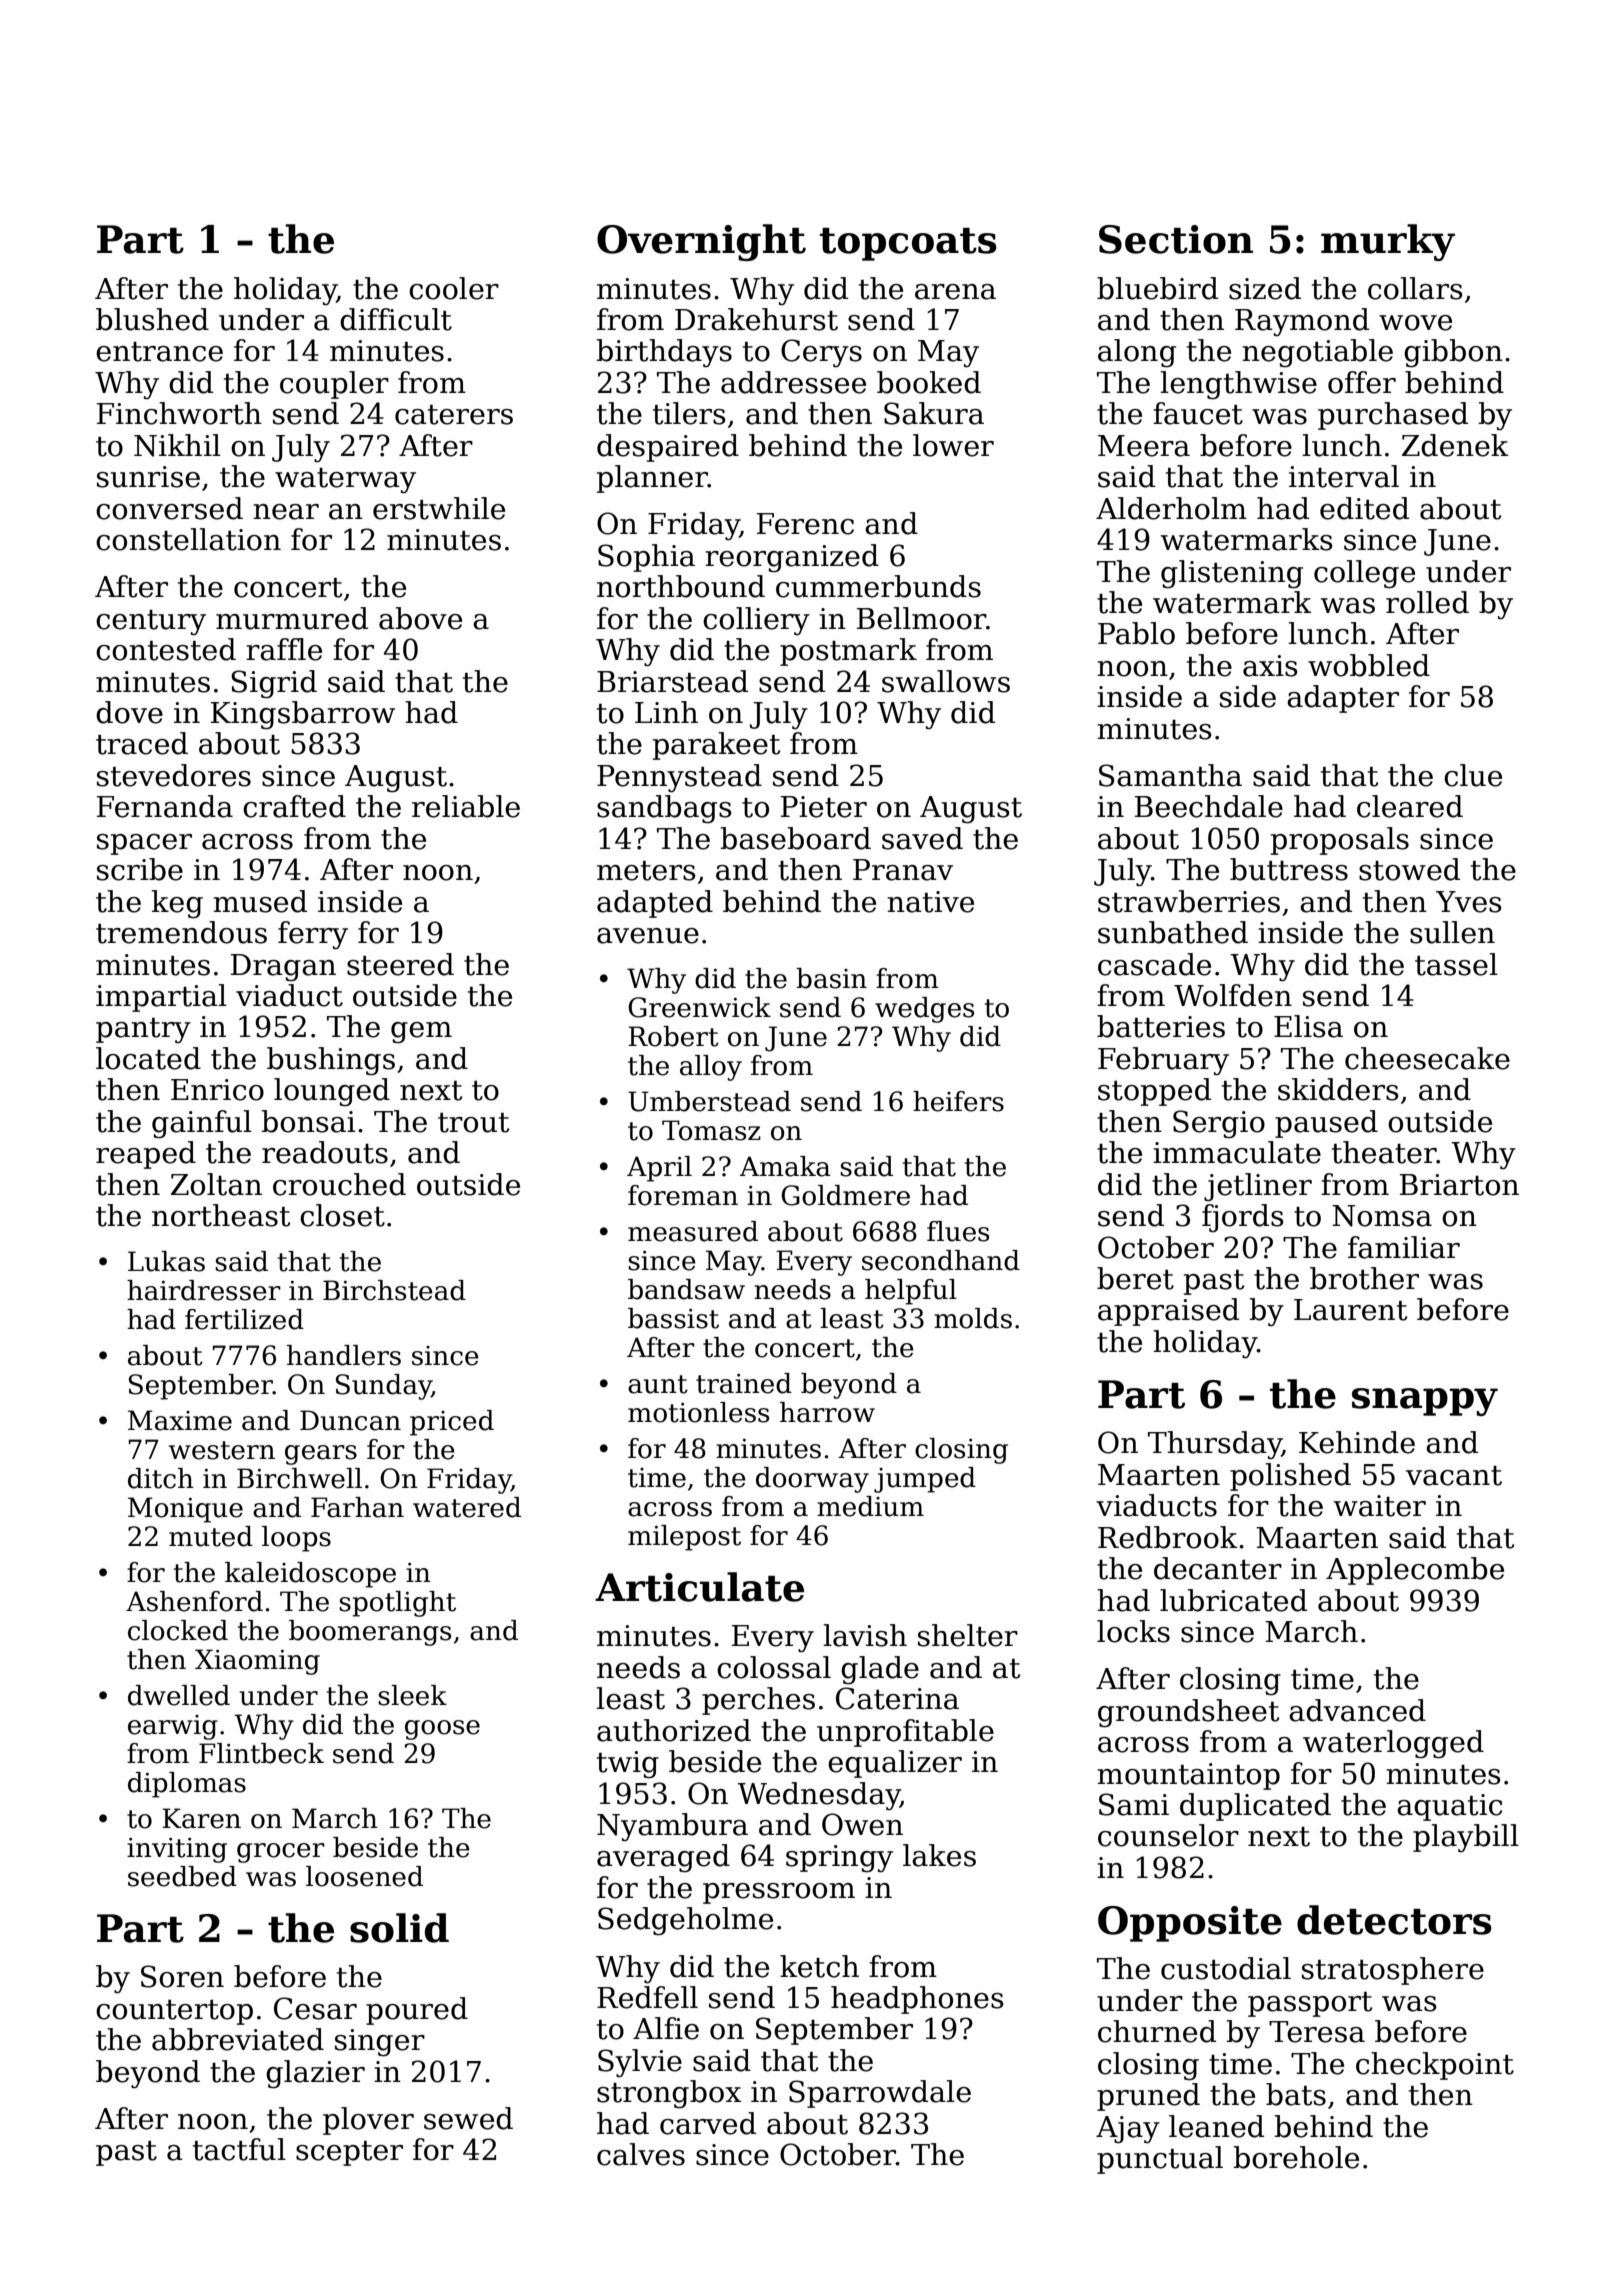  What do you see at coordinates (216, 1184) in the page?
I see `Zoltan` at bounding box center [216, 1184].
